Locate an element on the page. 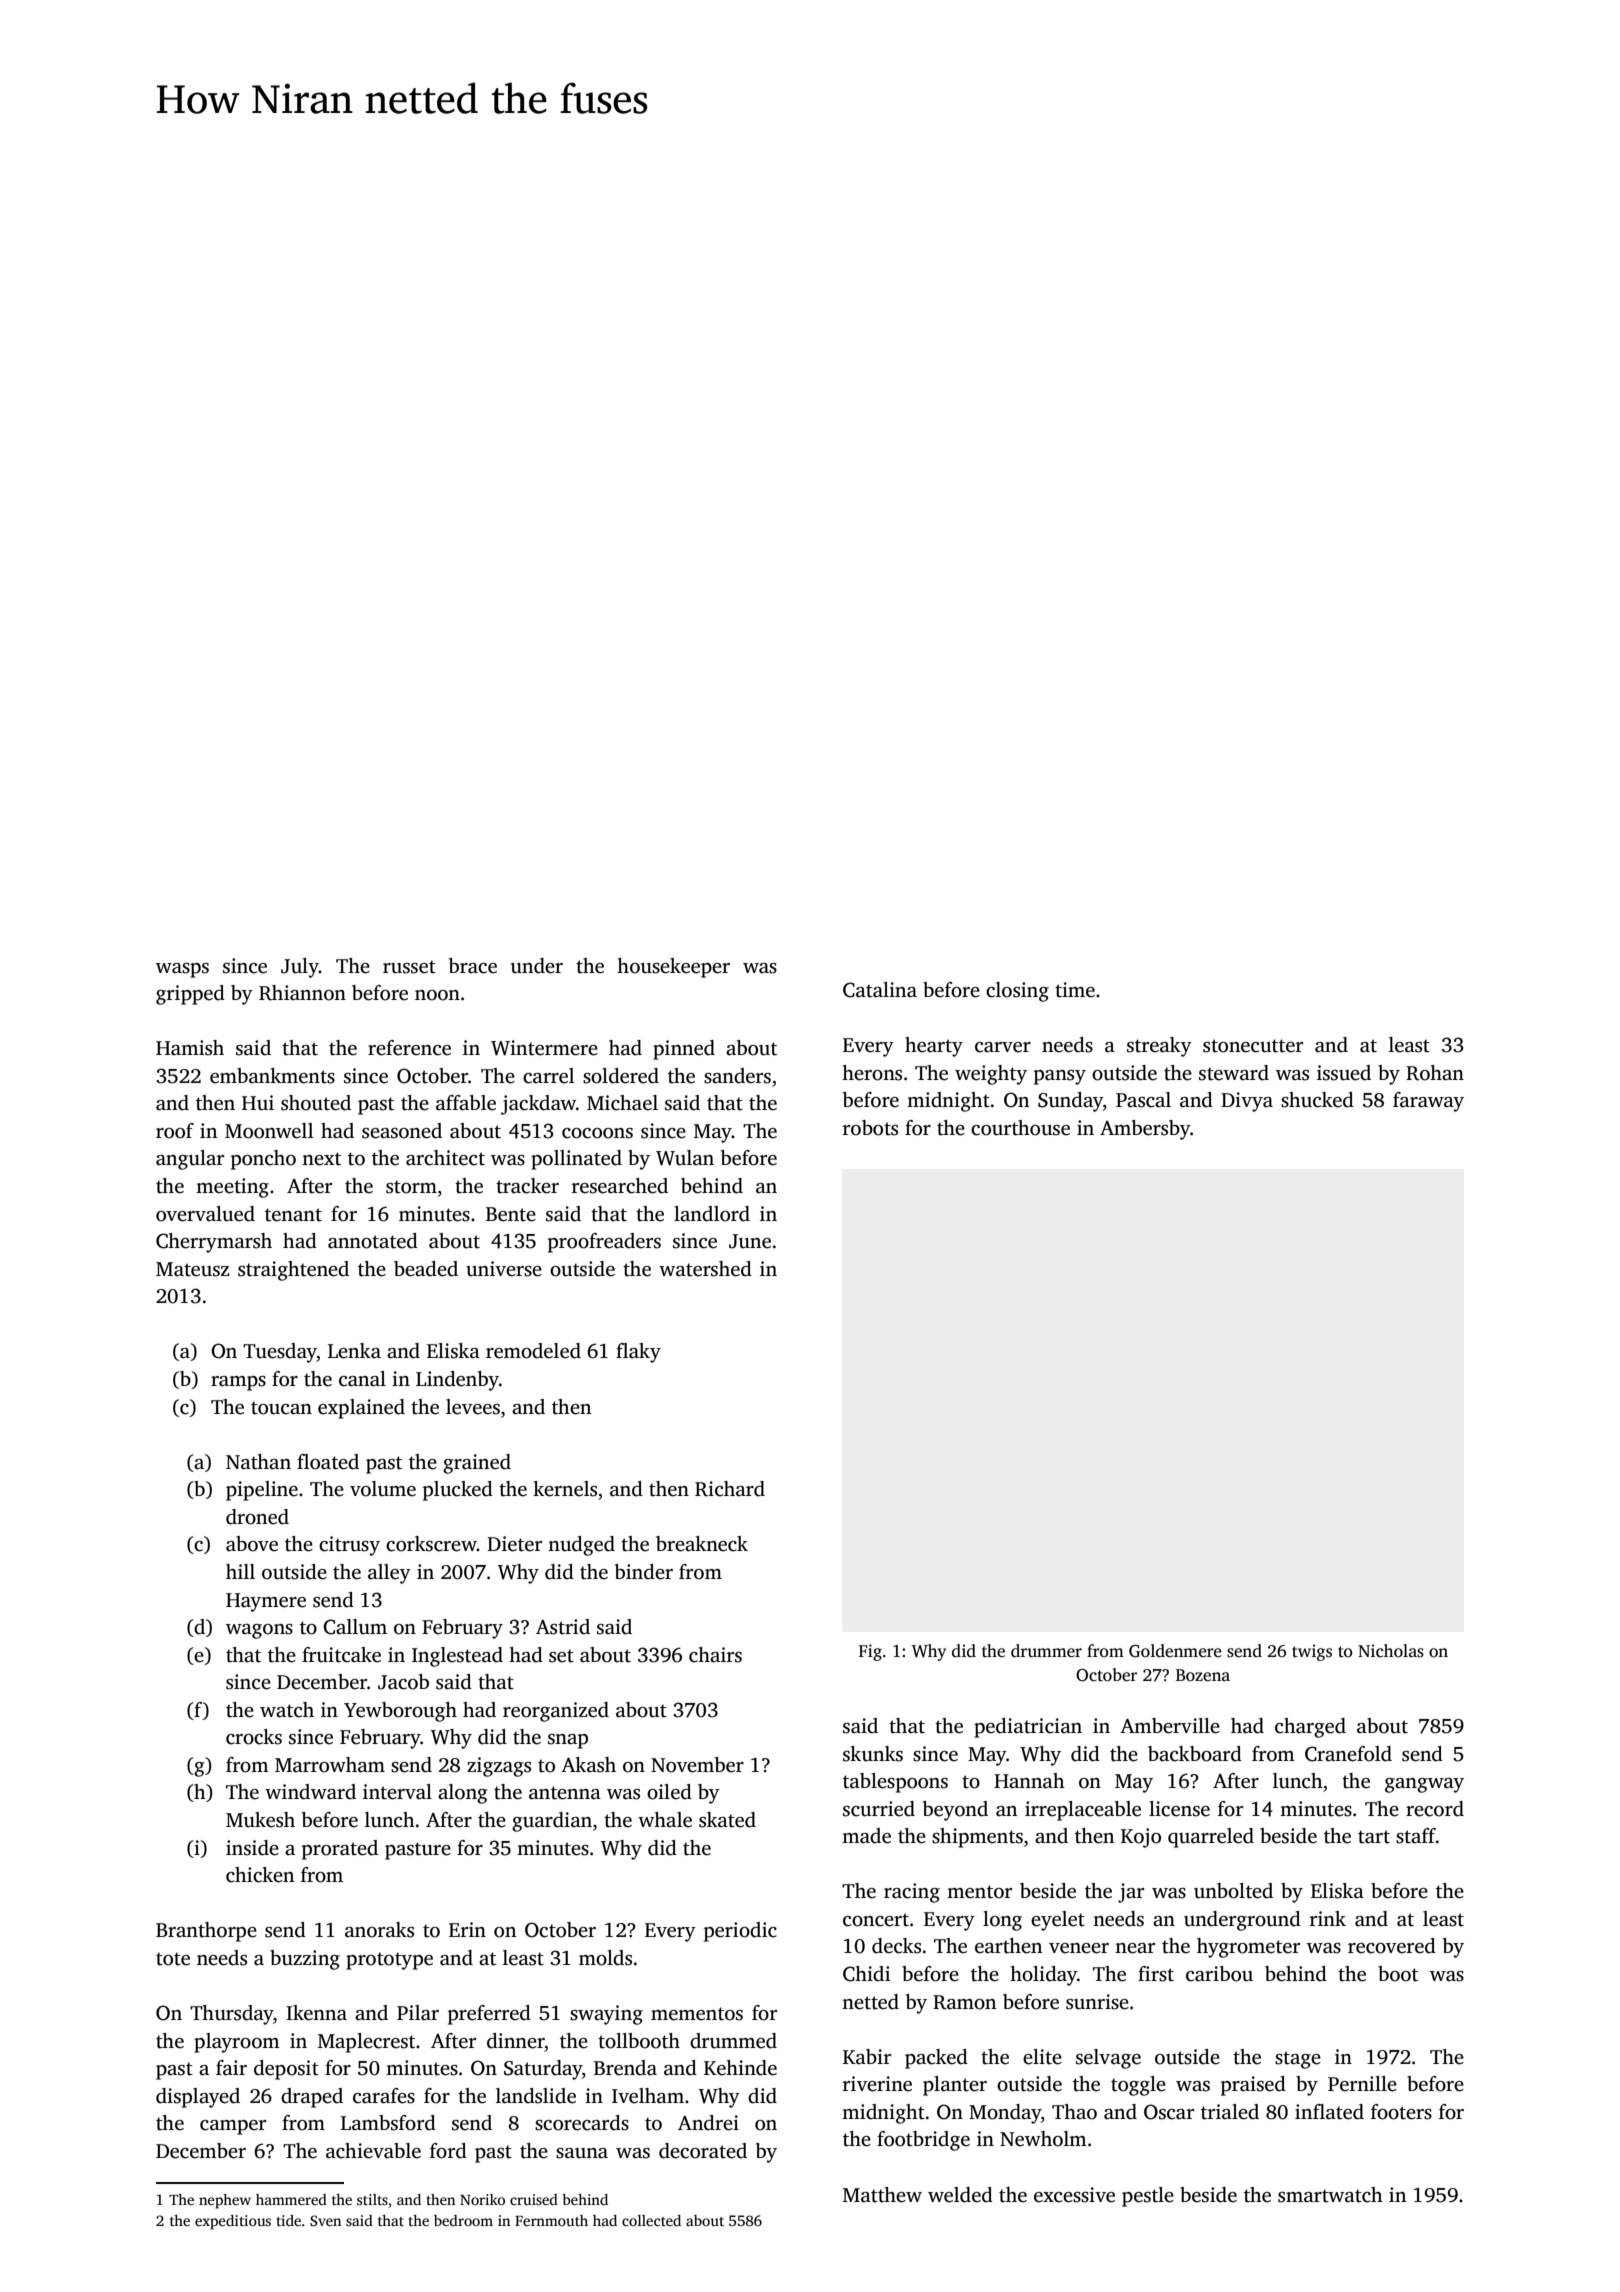  stonecutter is located at coordinates (1253, 1046).
